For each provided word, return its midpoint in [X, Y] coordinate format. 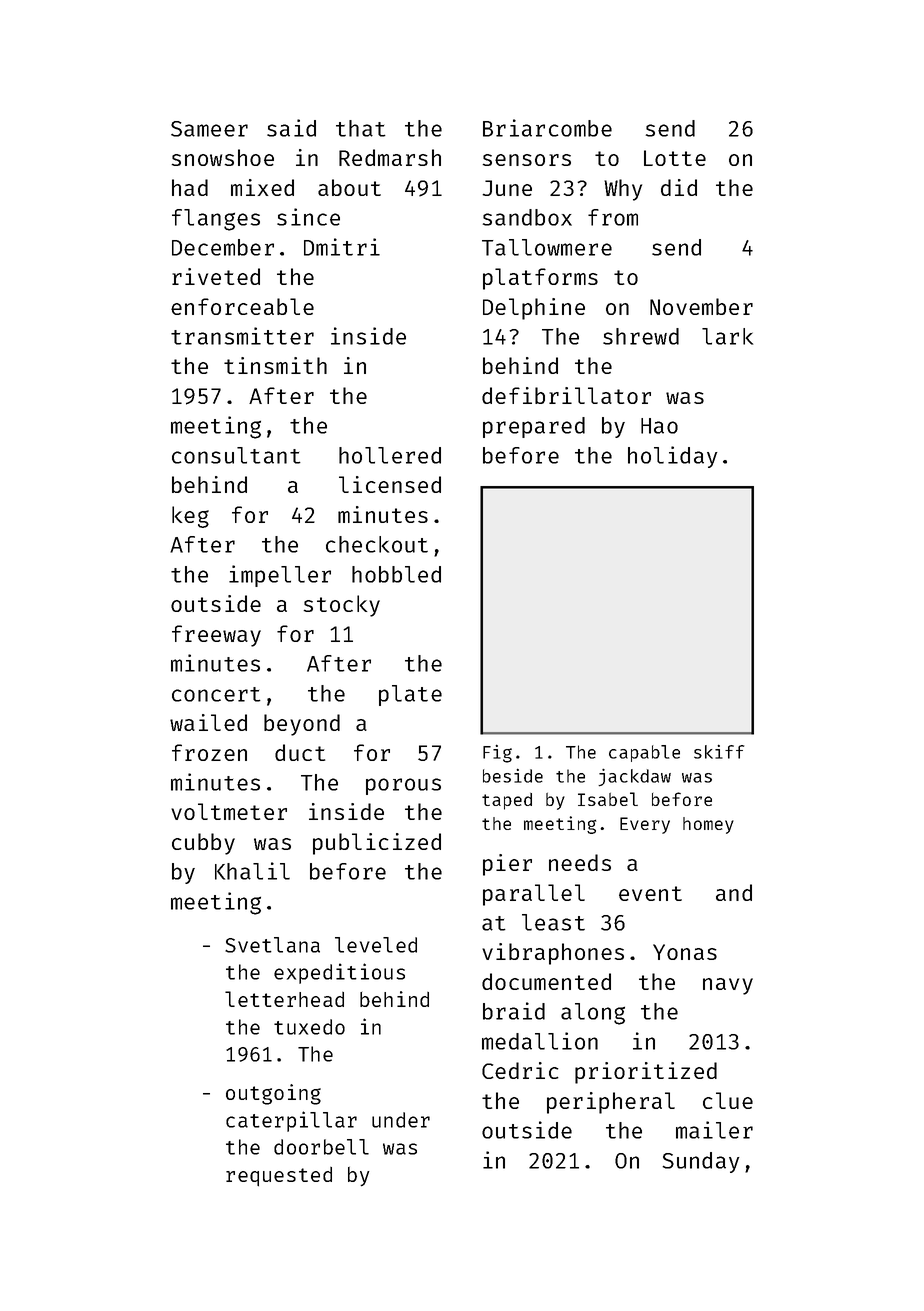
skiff [719, 751]
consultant [236, 455]
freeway [216, 636]
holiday [672, 457]
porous [403, 786]
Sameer [209, 129]
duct [300, 752]
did [679, 187]
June [507, 188]
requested [279, 1177]
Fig [497, 753]
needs [580, 862]
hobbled [396, 574]
